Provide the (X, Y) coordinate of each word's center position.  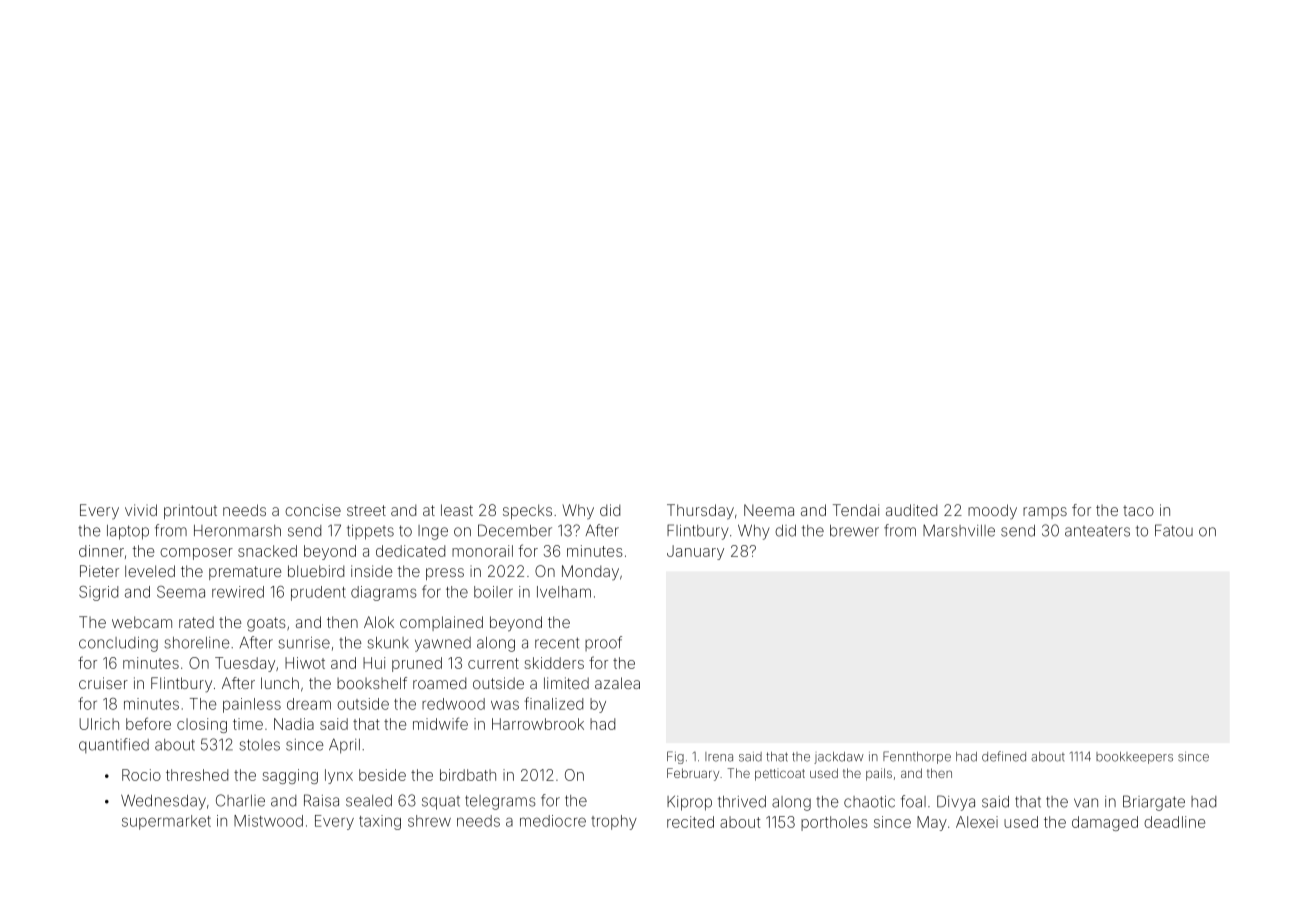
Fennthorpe (917, 757)
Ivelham (564, 592)
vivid (141, 510)
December (515, 530)
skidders (554, 663)
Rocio (141, 775)
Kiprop (689, 803)
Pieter (99, 571)
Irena (719, 757)
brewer (854, 531)
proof (603, 643)
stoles (259, 745)
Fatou (1174, 530)
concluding (118, 644)
